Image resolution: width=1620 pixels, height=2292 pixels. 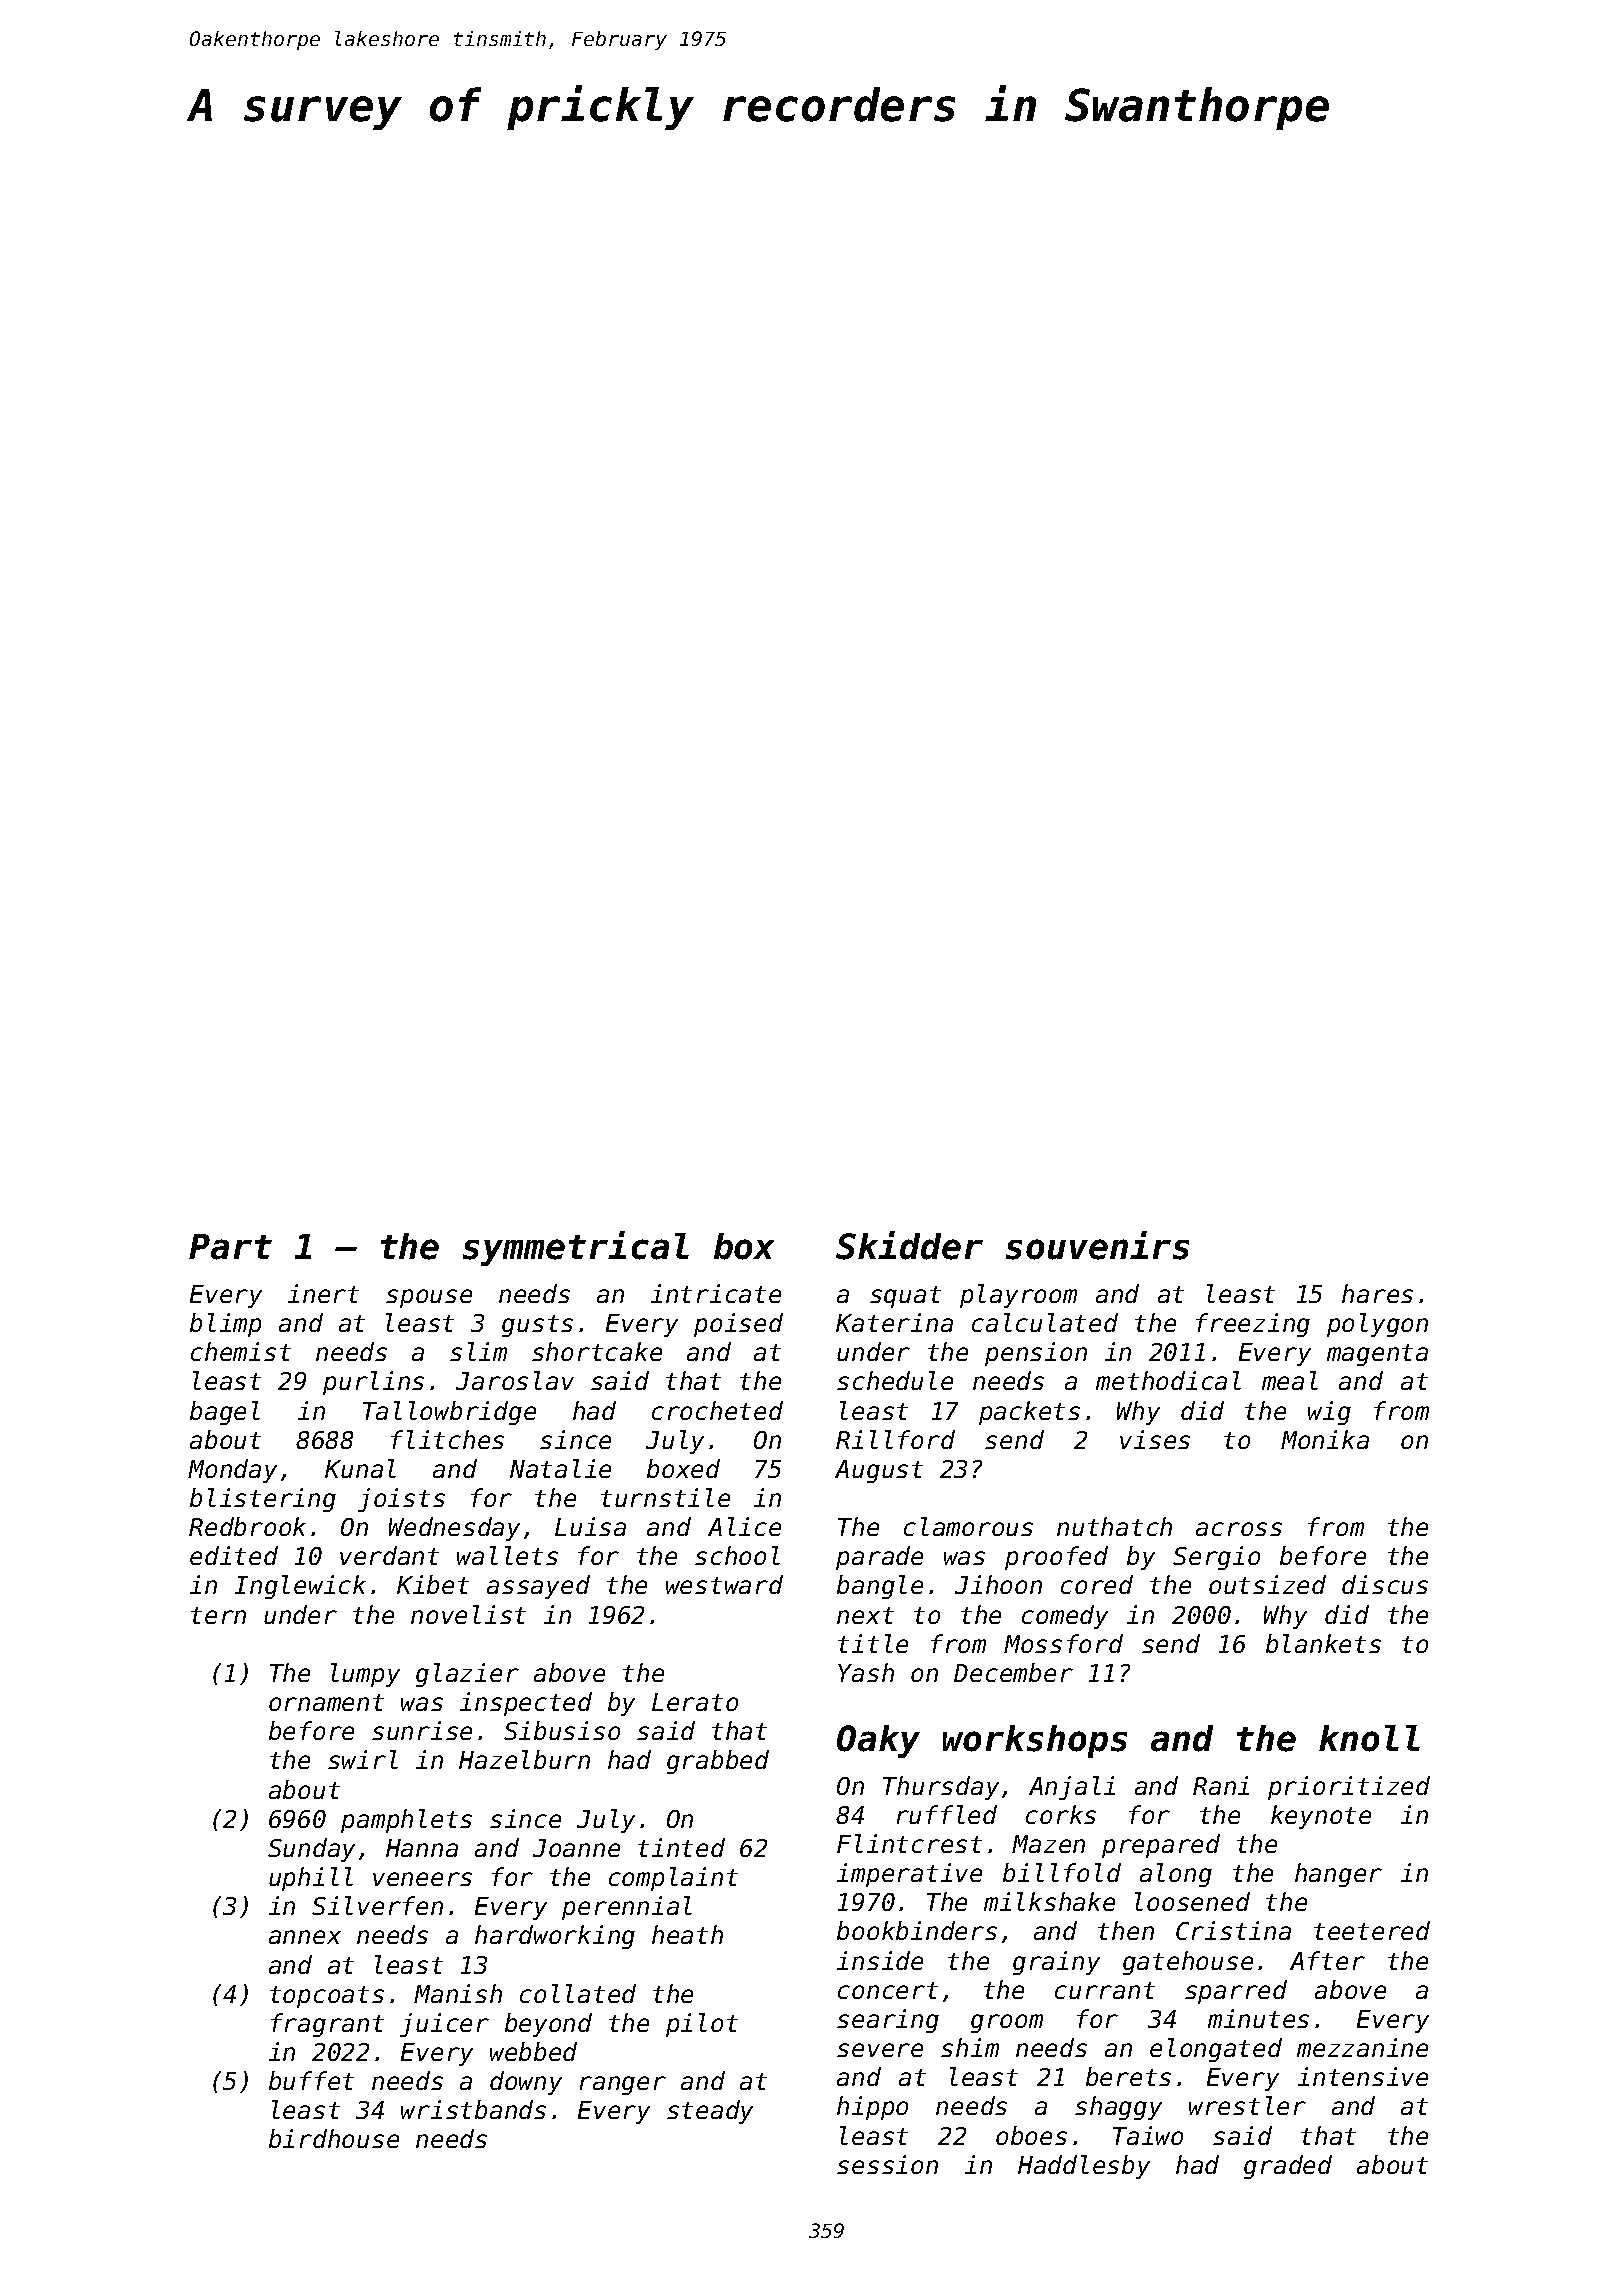 I want to click on August, so click(x=879, y=1471).
